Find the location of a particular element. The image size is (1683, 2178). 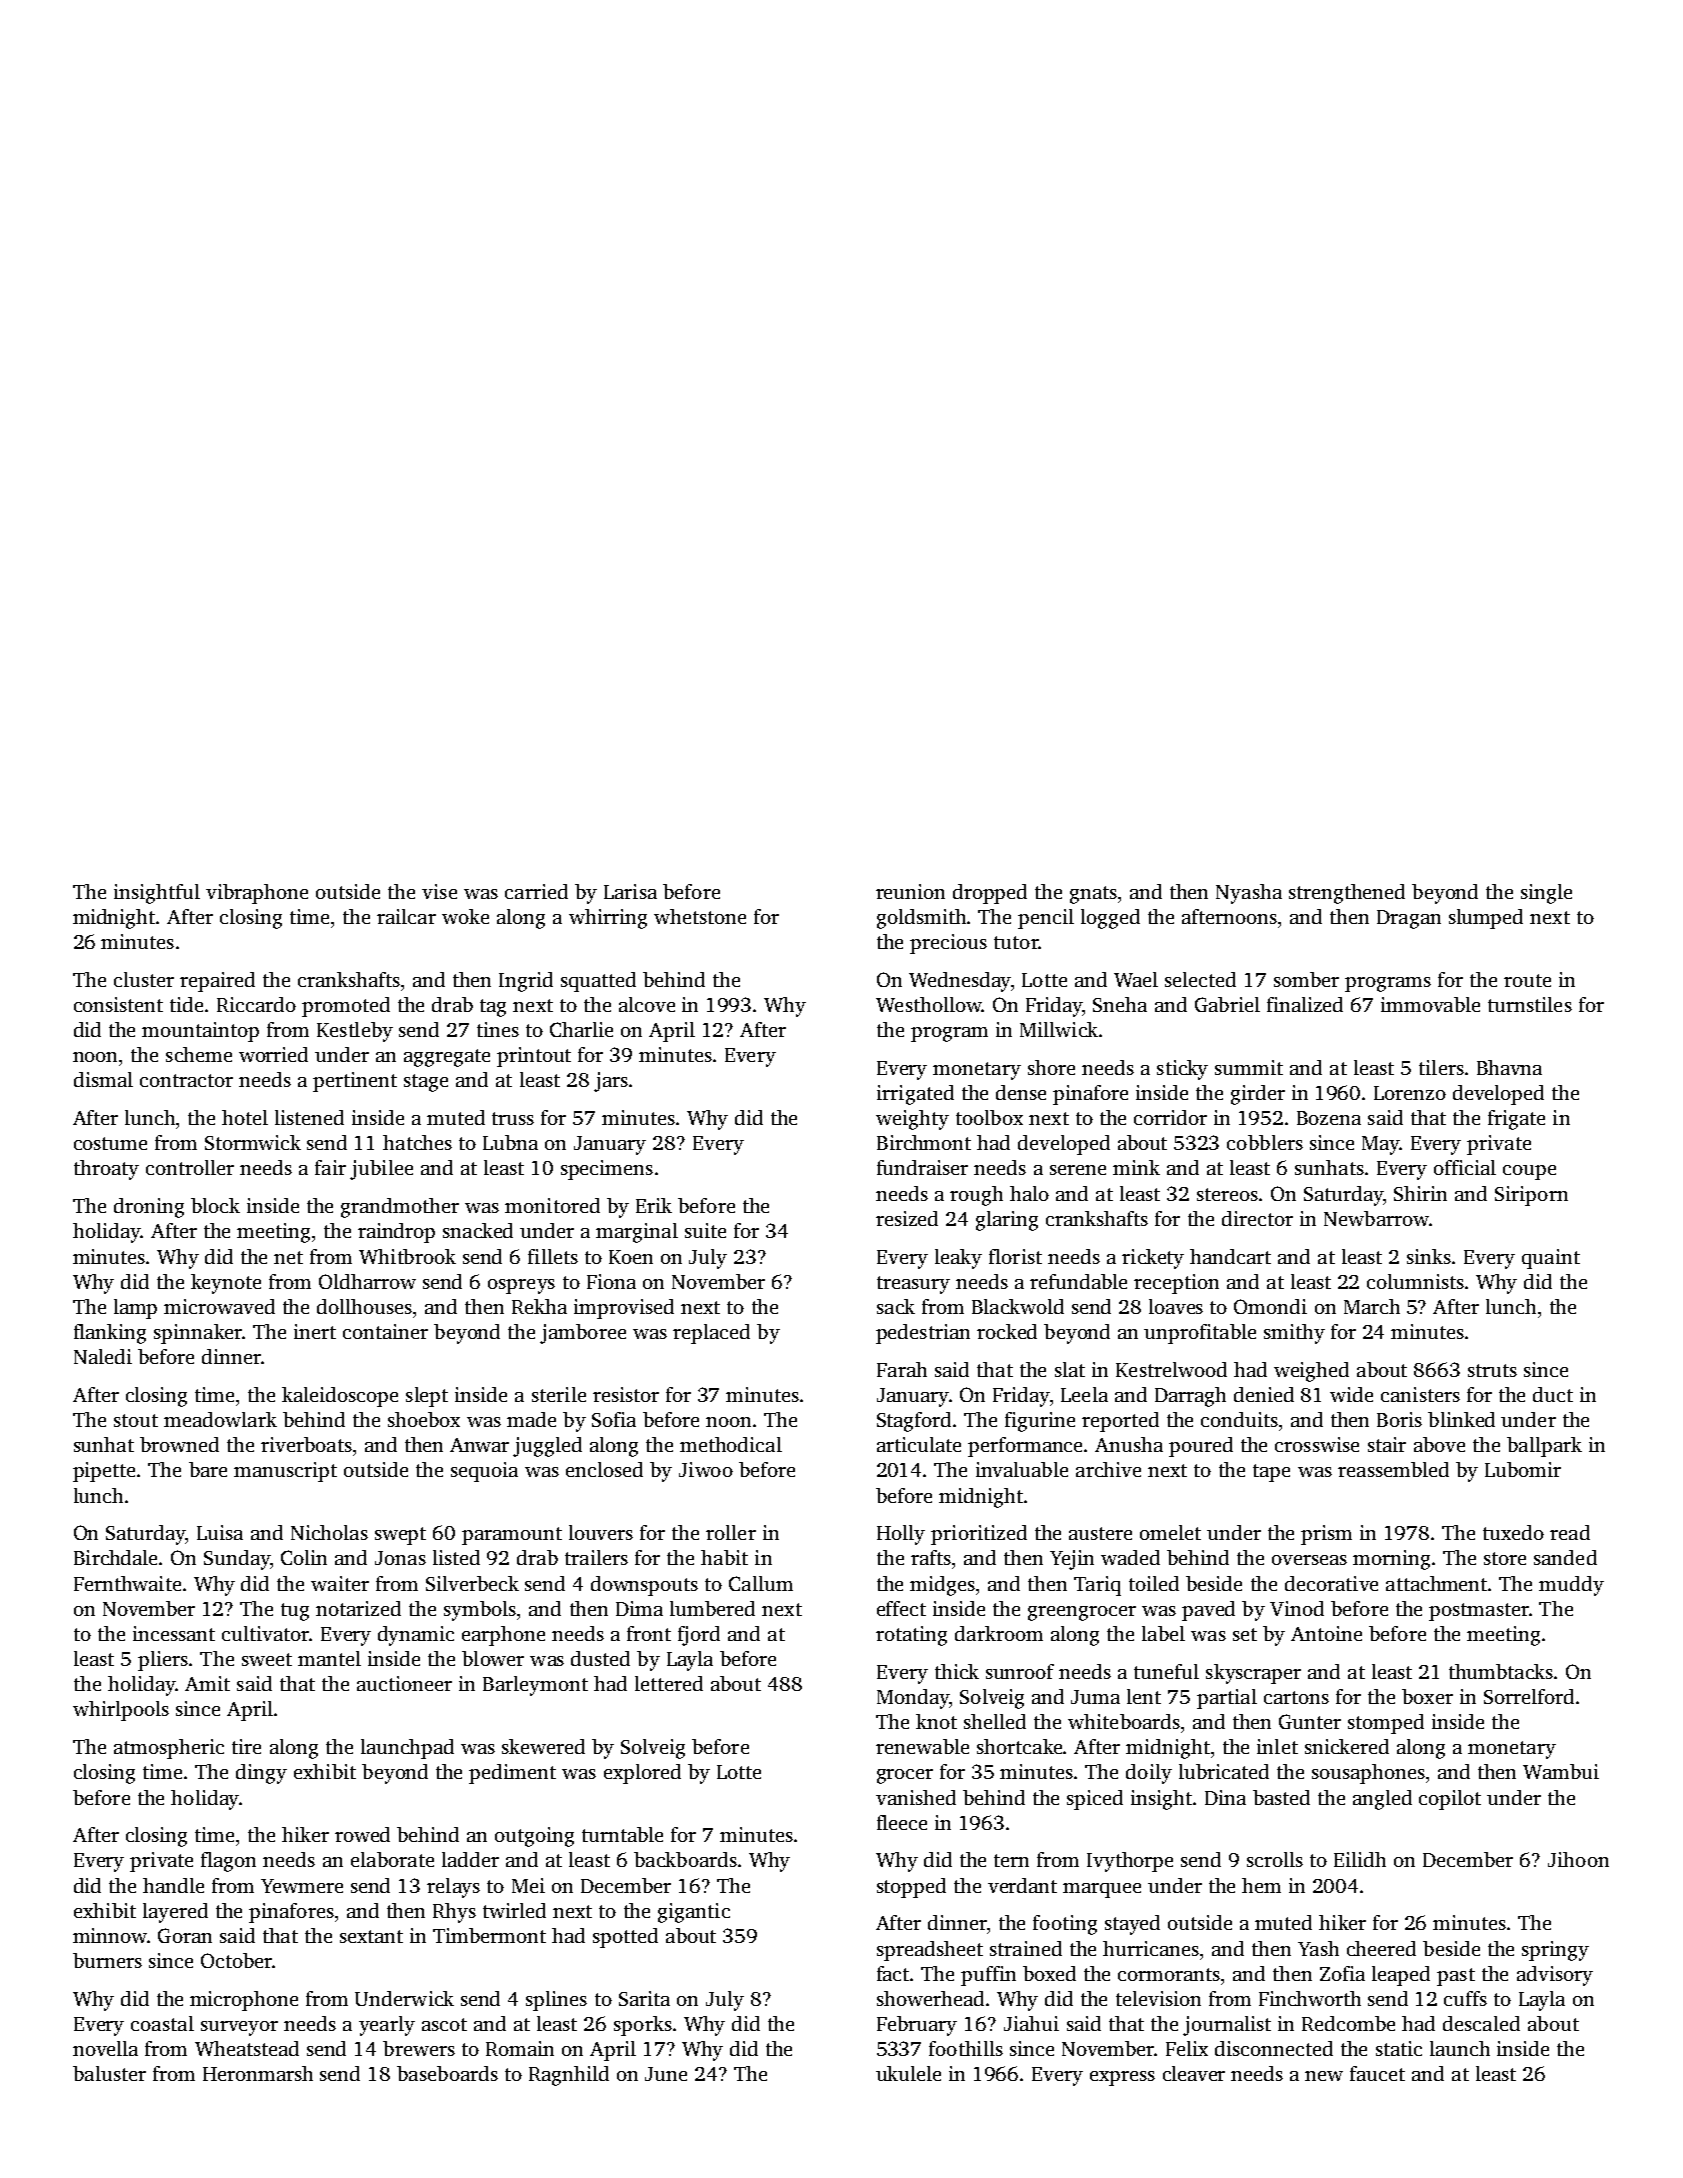

turnstiles is located at coordinates (1530, 1004).
